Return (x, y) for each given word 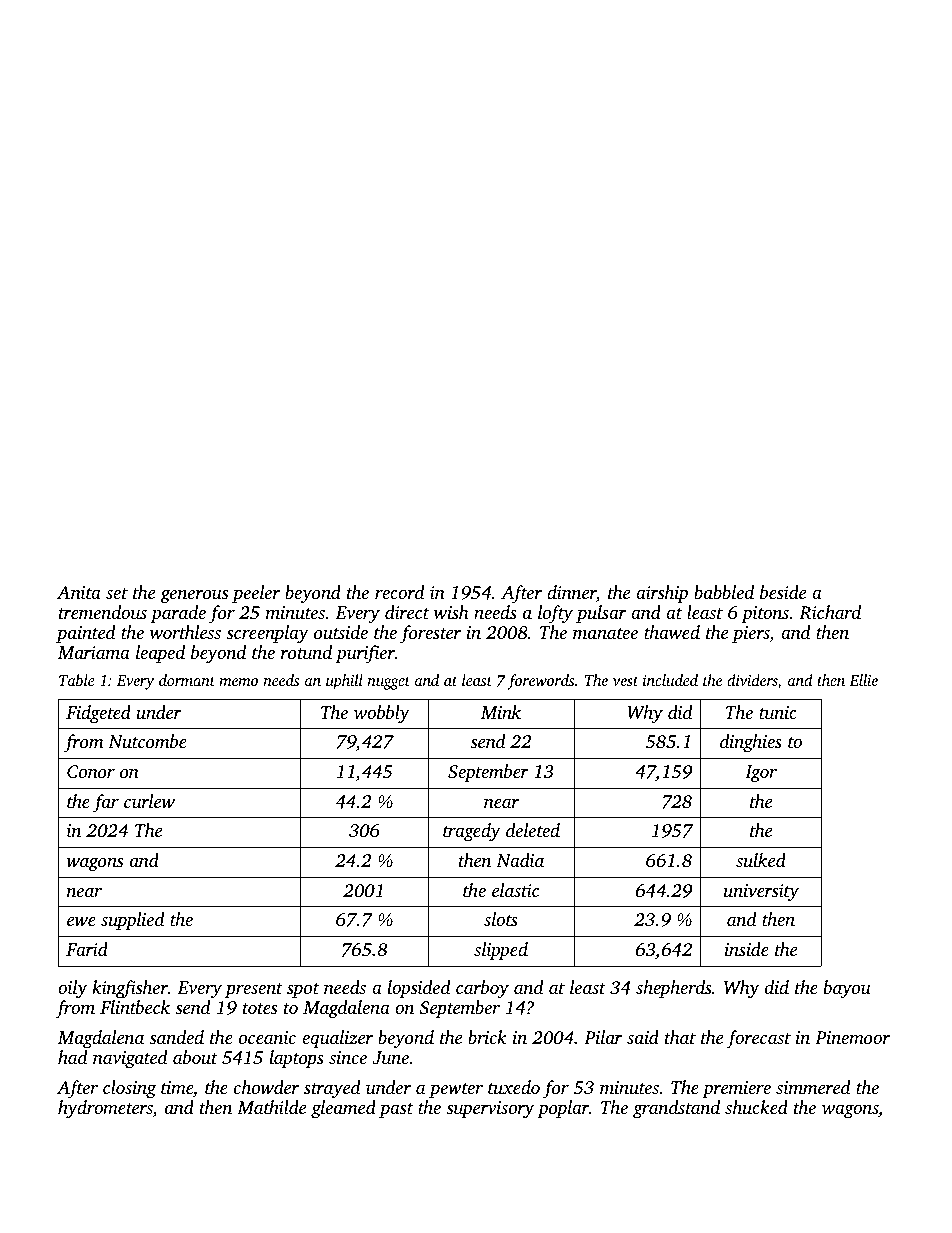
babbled (724, 592)
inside (747, 949)
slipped (501, 951)
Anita (79, 592)
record (399, 592)
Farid (87, 949)
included (670, 680)
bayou (847, 989)
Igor (761, 773)
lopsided (419, 989)
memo (238, 682)
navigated (130, 1059)
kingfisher (130, 989)
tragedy (472, 832)
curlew (149, 801)
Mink (501, 712)
